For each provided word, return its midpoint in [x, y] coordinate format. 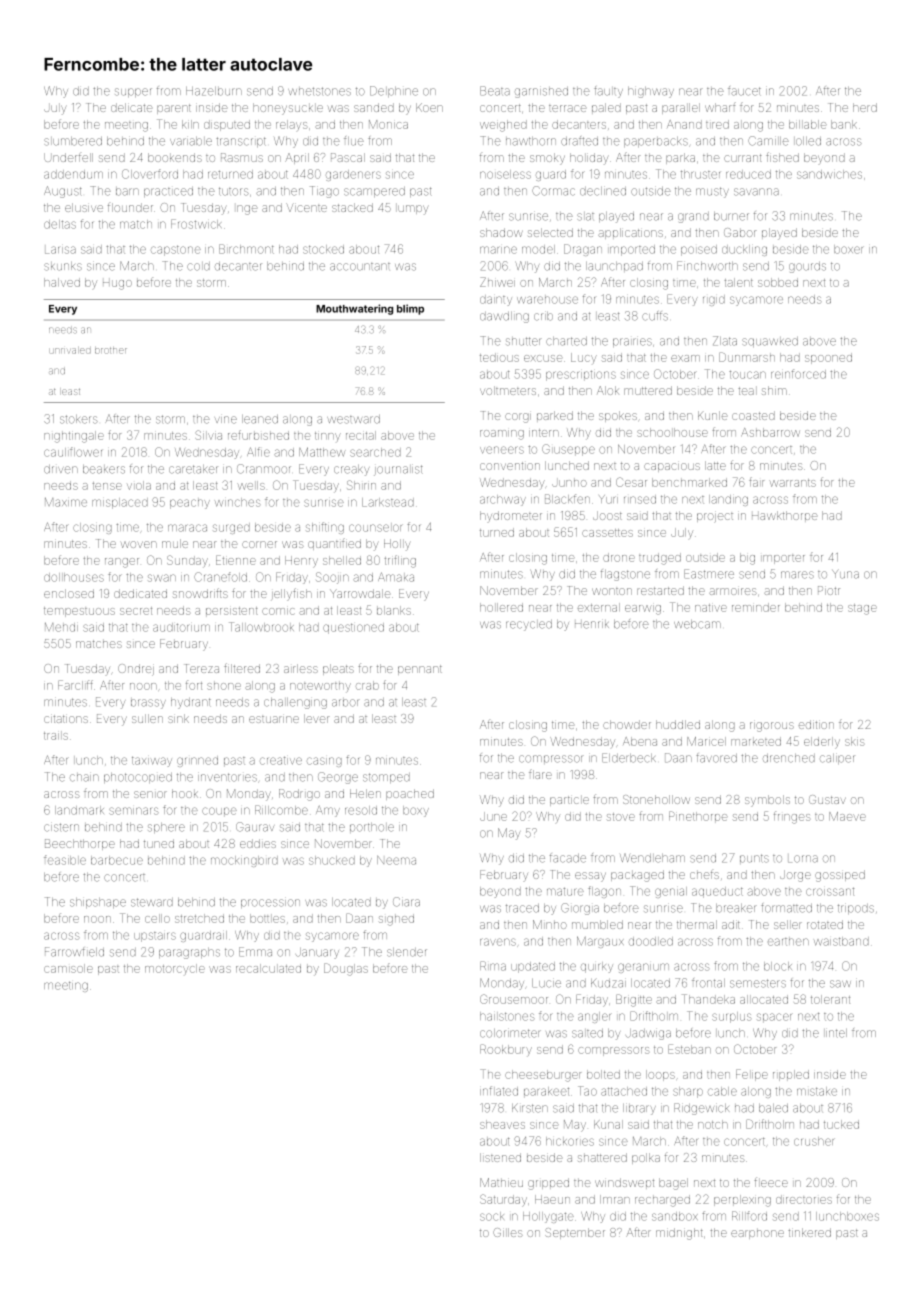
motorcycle [175, 969]
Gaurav [255, 827]
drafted [579, 141]
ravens [498, 942]
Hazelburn [214, 91]
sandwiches [829, 174]
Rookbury [506, 1050]
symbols [767, 801]
